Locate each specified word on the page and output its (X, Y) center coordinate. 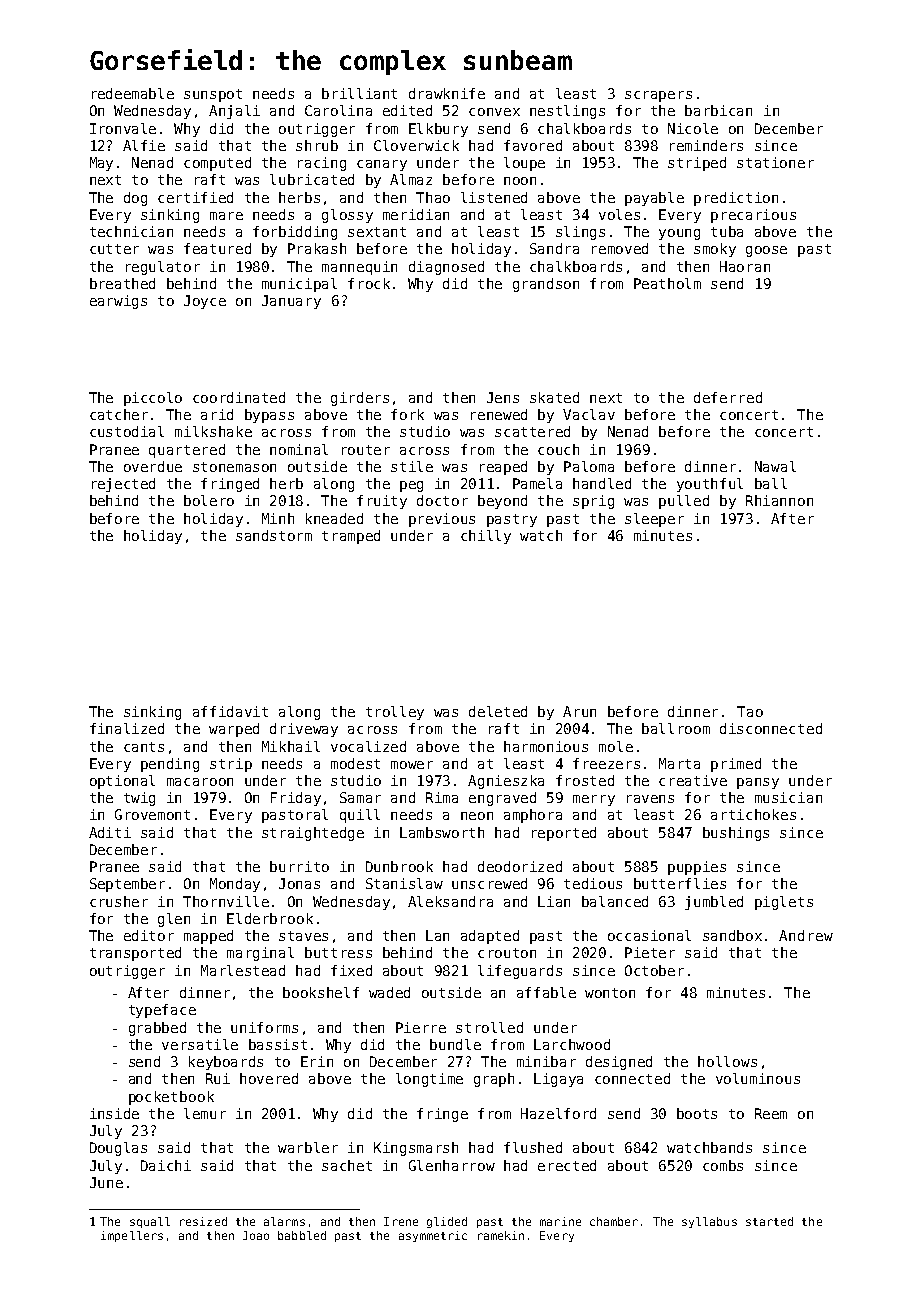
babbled (302, 1235)
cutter (114, 249)
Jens (503, 397)
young (679, 234)
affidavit (230, 711)
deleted (498, 711)
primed (736, 765)
